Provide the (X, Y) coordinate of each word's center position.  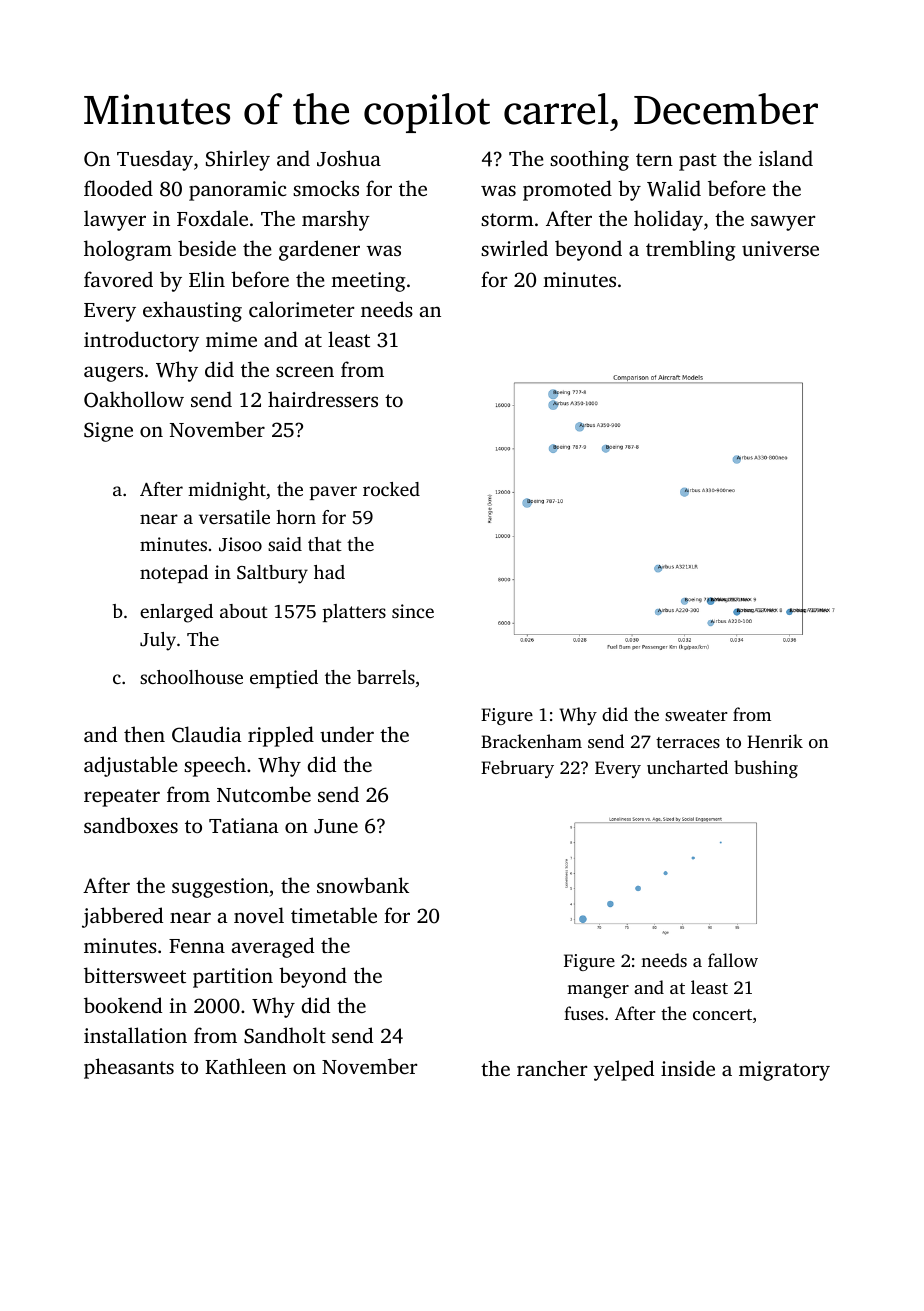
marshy (336, 220)
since (413, 611)
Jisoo (240, 544)
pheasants (129, 1068)
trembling (691, 250)
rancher (552, 1068)
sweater (696, 715)
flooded (118, 188)
